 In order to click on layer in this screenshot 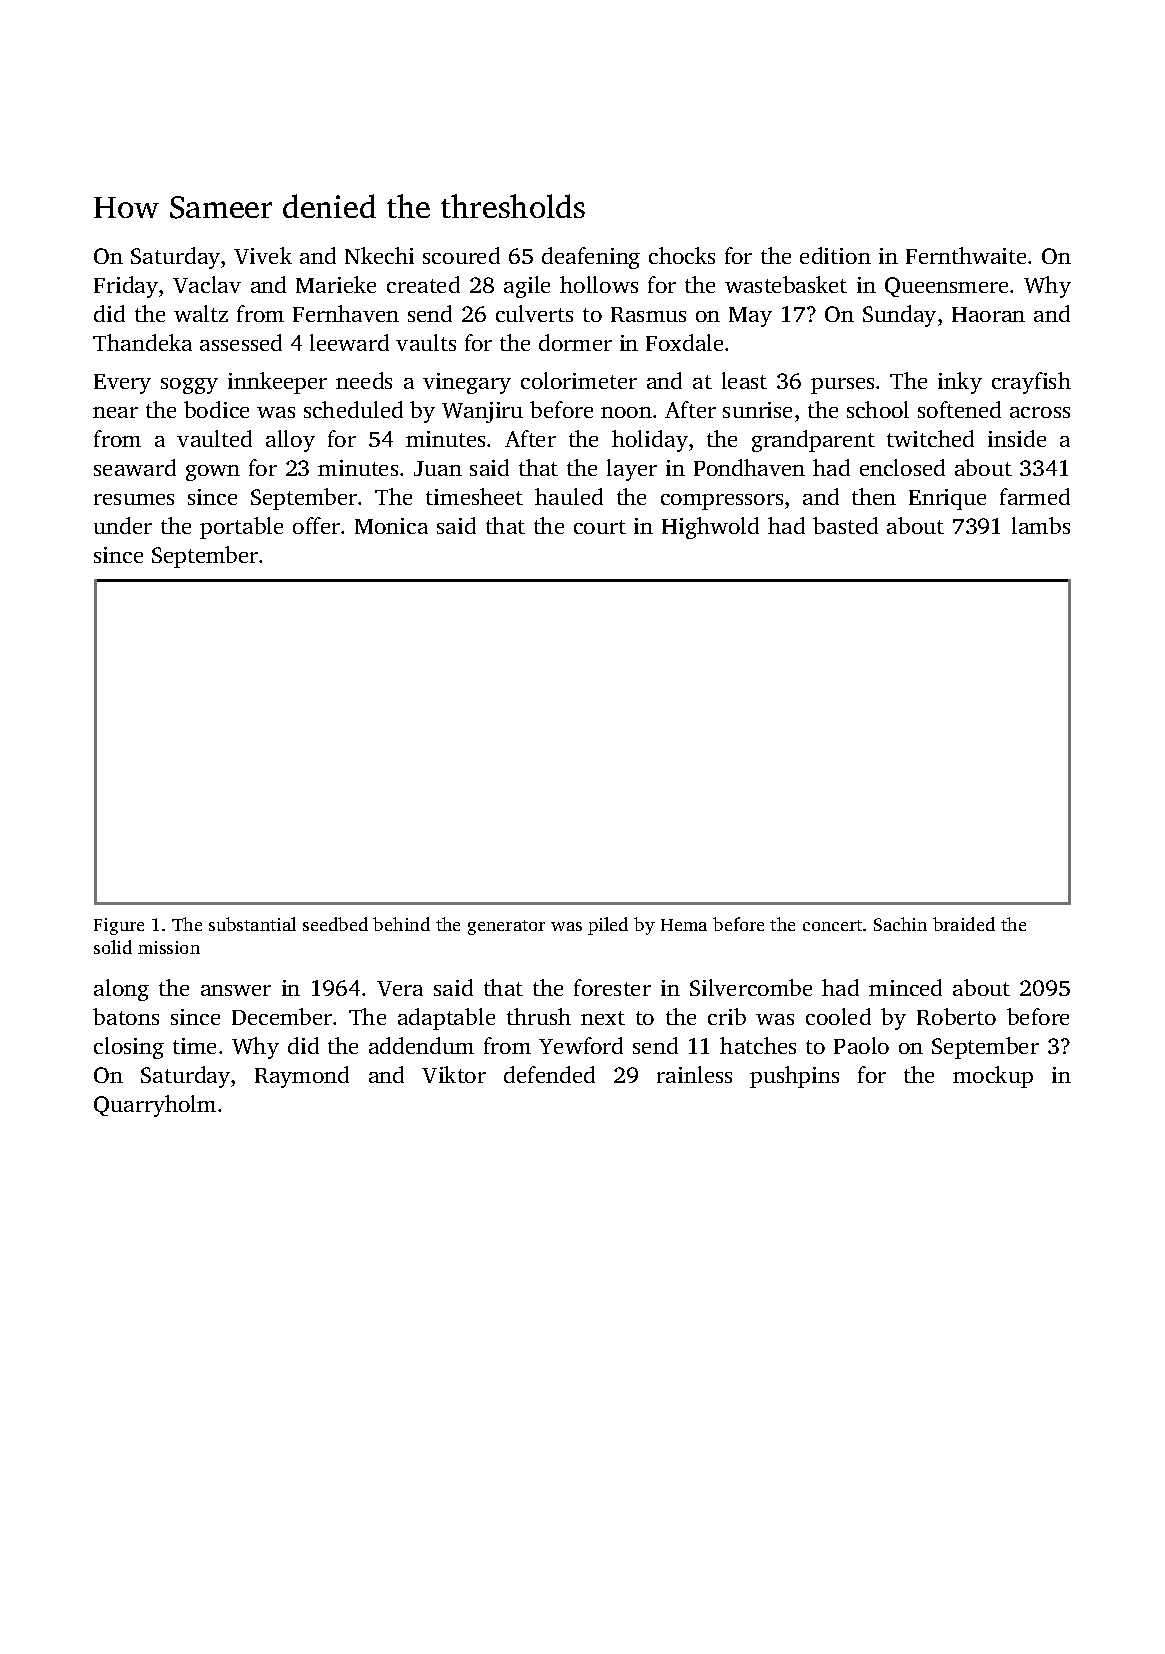, I will do `click(632, 470)`.
